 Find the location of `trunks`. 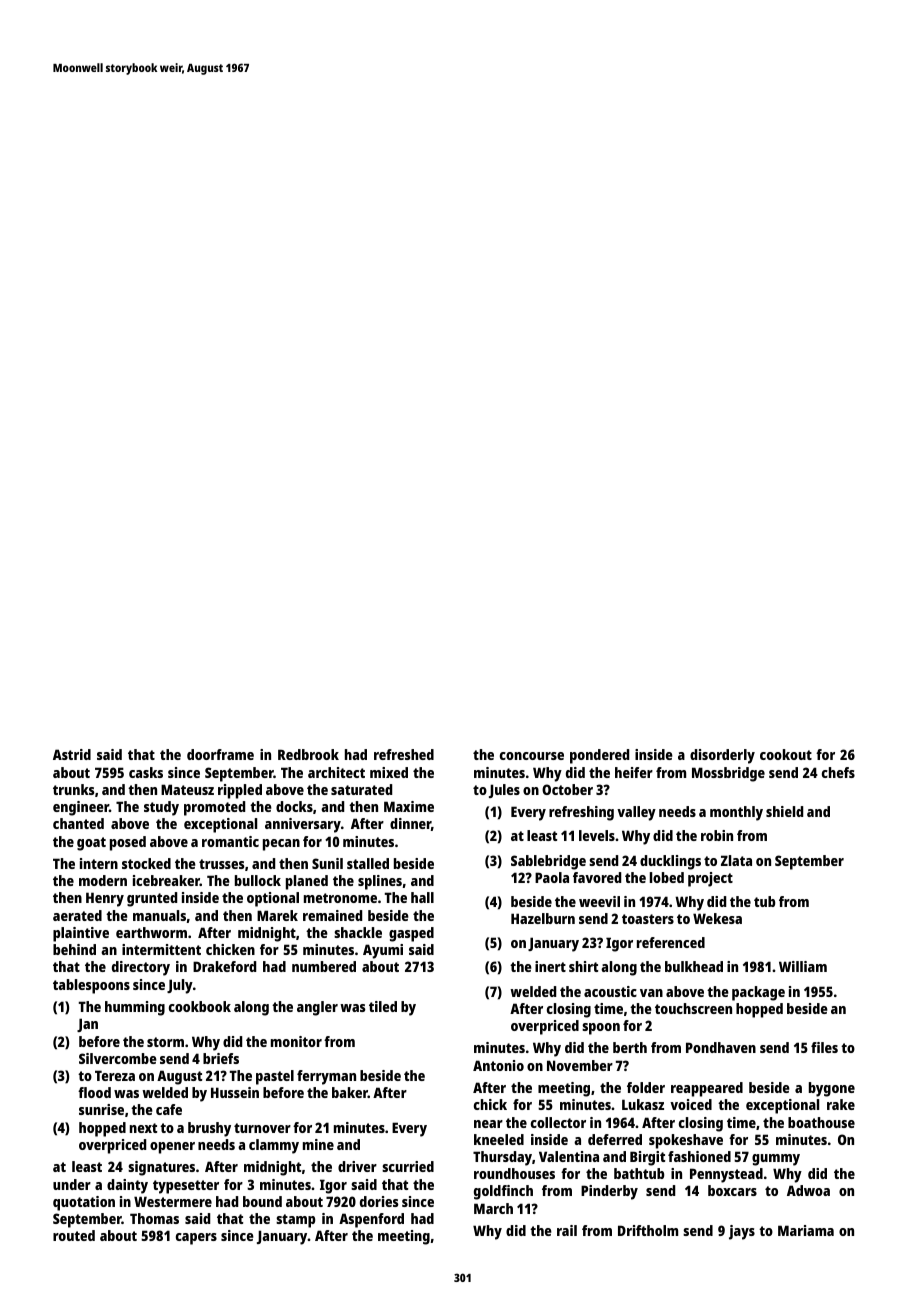

trunks is located at coordinates (74, 789).
